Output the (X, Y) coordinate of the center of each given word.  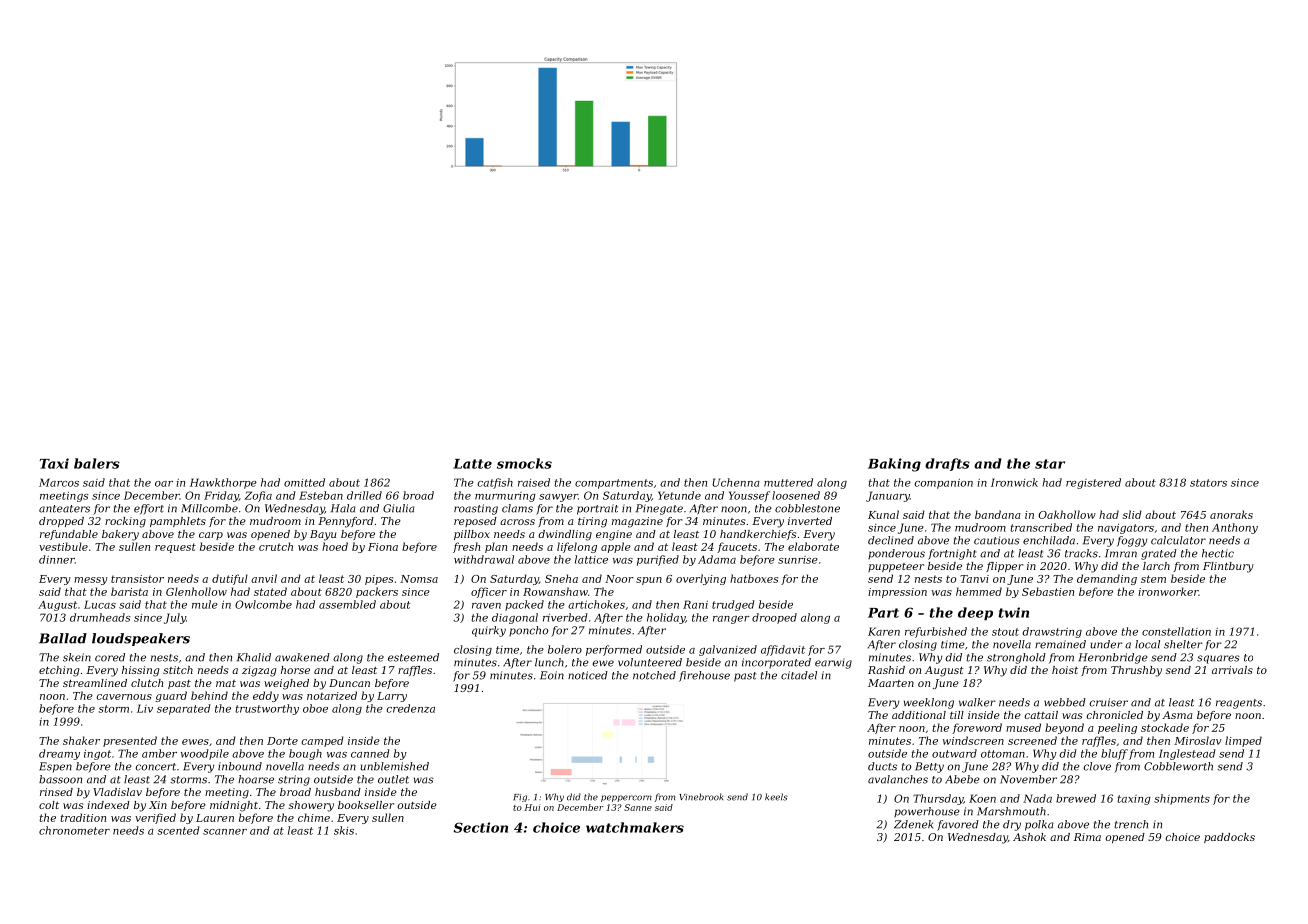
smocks (524, 463)
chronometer (74, 830)
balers (97, 463)
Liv (145, 708)
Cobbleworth (1178, 766)
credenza (410, 708)
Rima (1087, 837)
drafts (947, 464)
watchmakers (635, 827)
